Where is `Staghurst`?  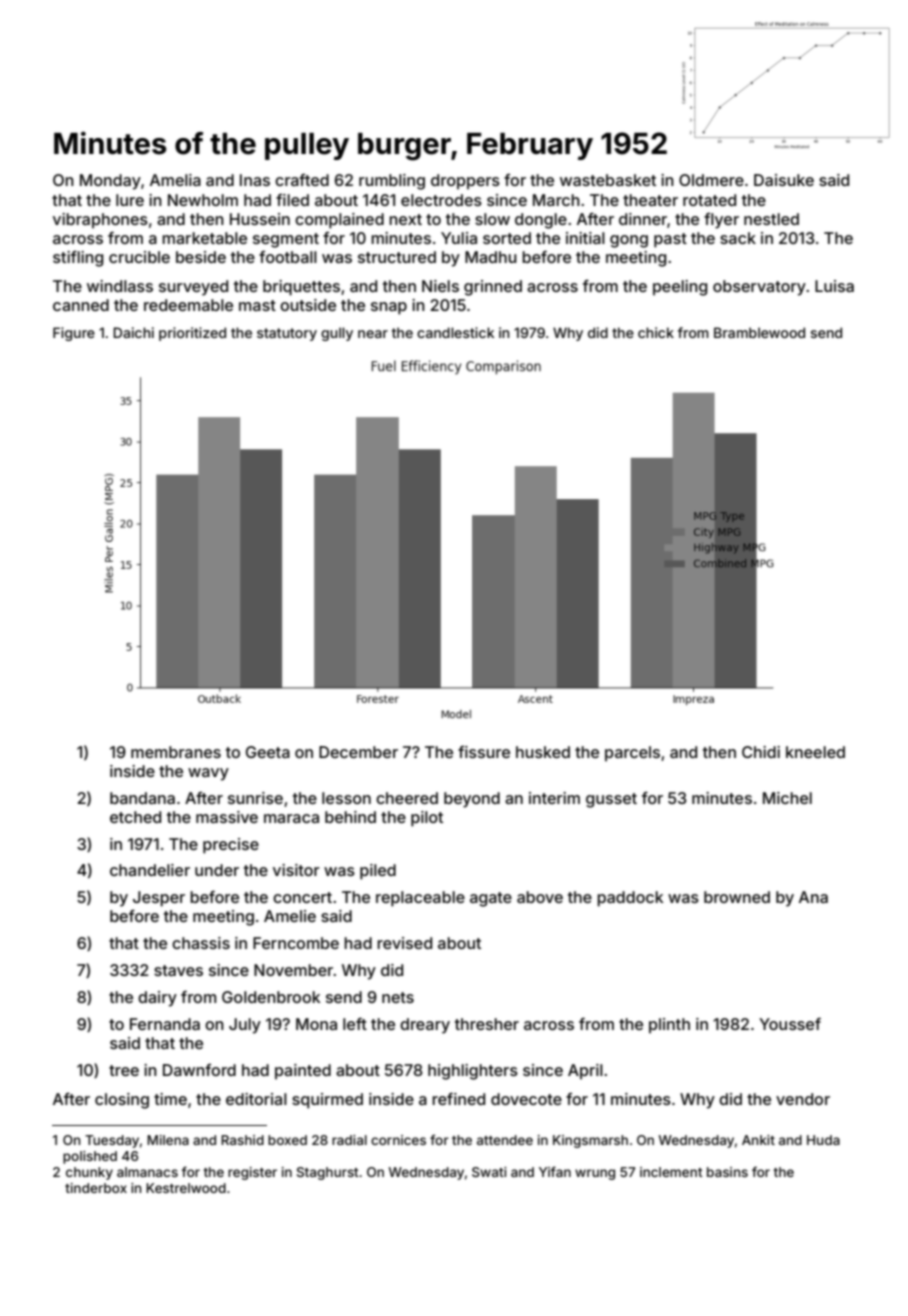
Staghurst is located at coordinates (328, 1173).
